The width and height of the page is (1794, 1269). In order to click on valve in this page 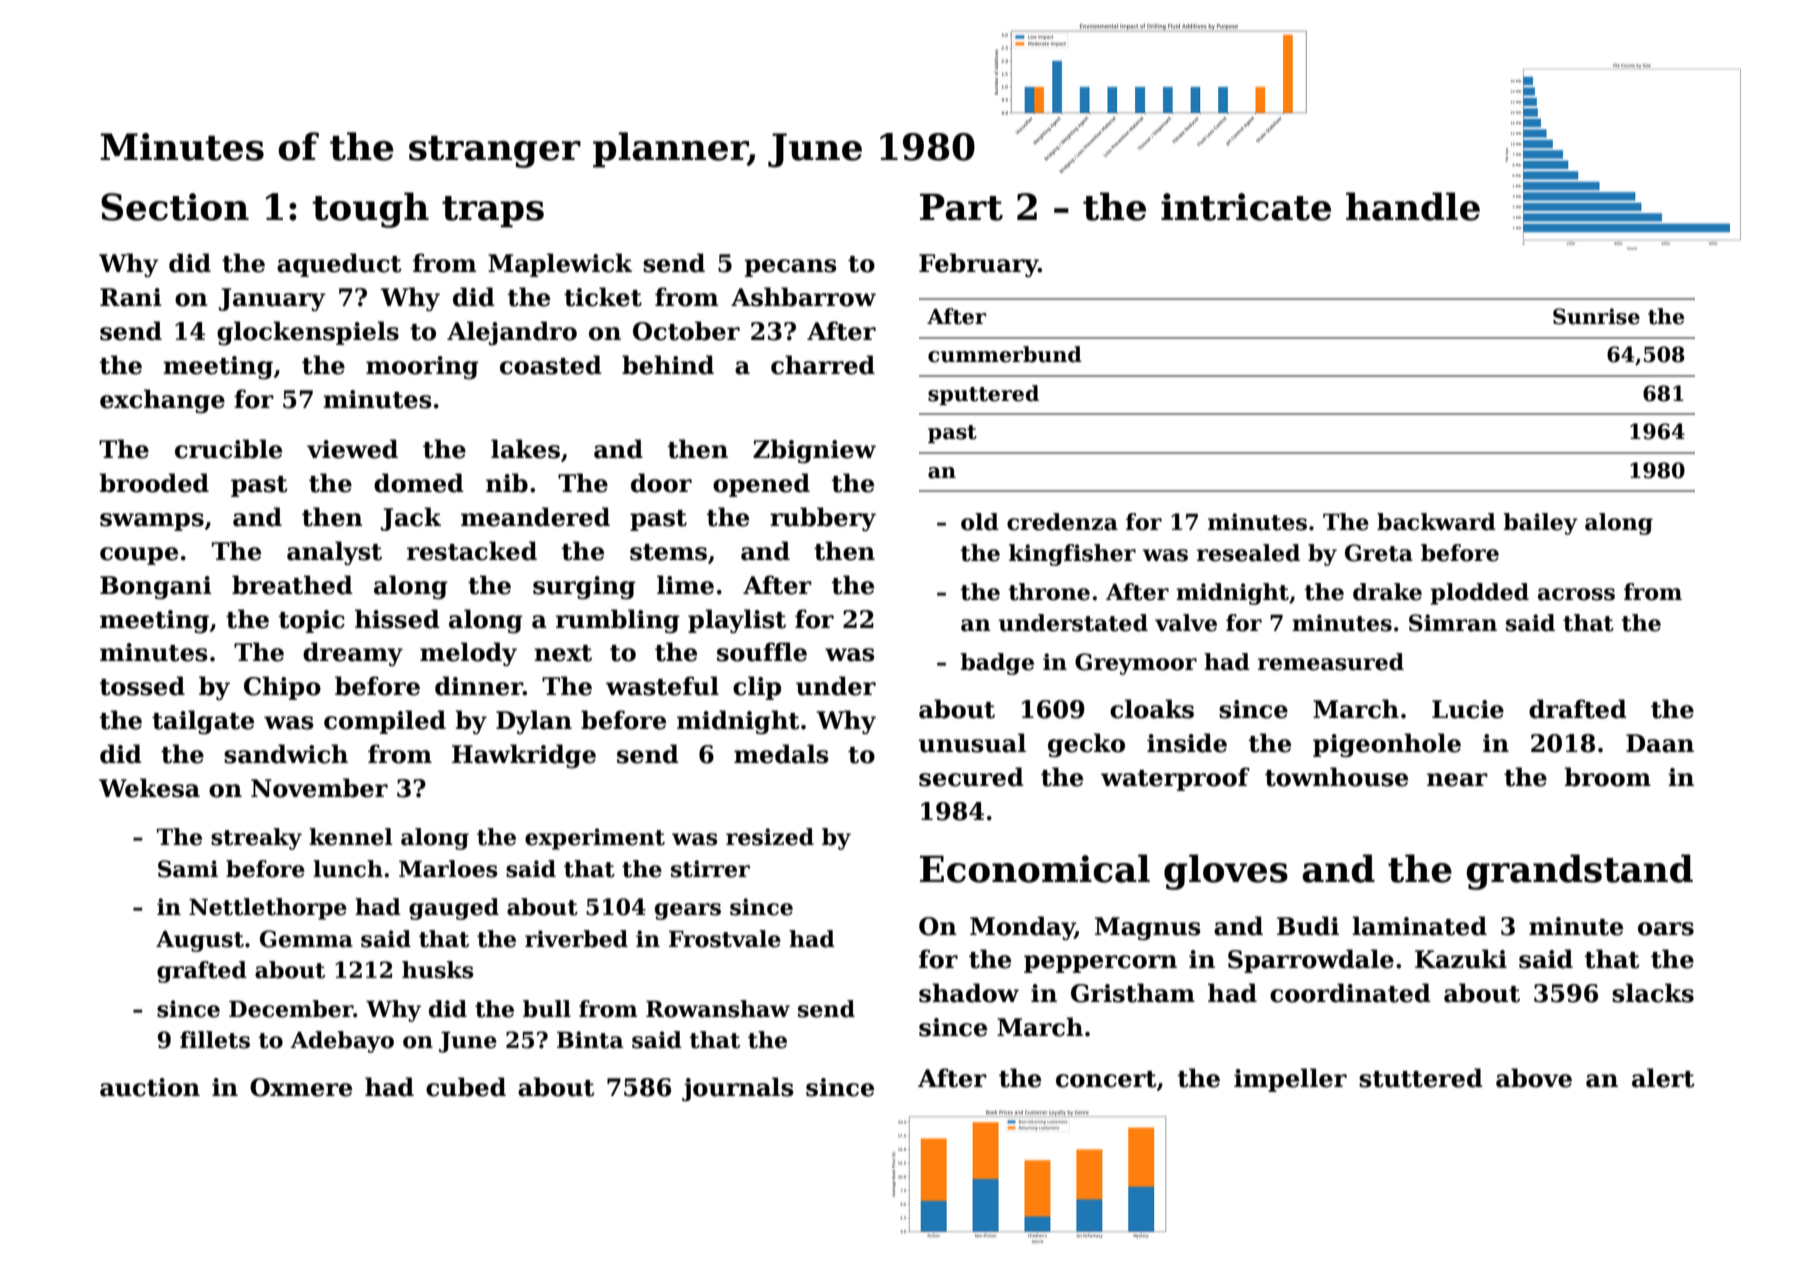, I will do `click(1186, 623)`.
